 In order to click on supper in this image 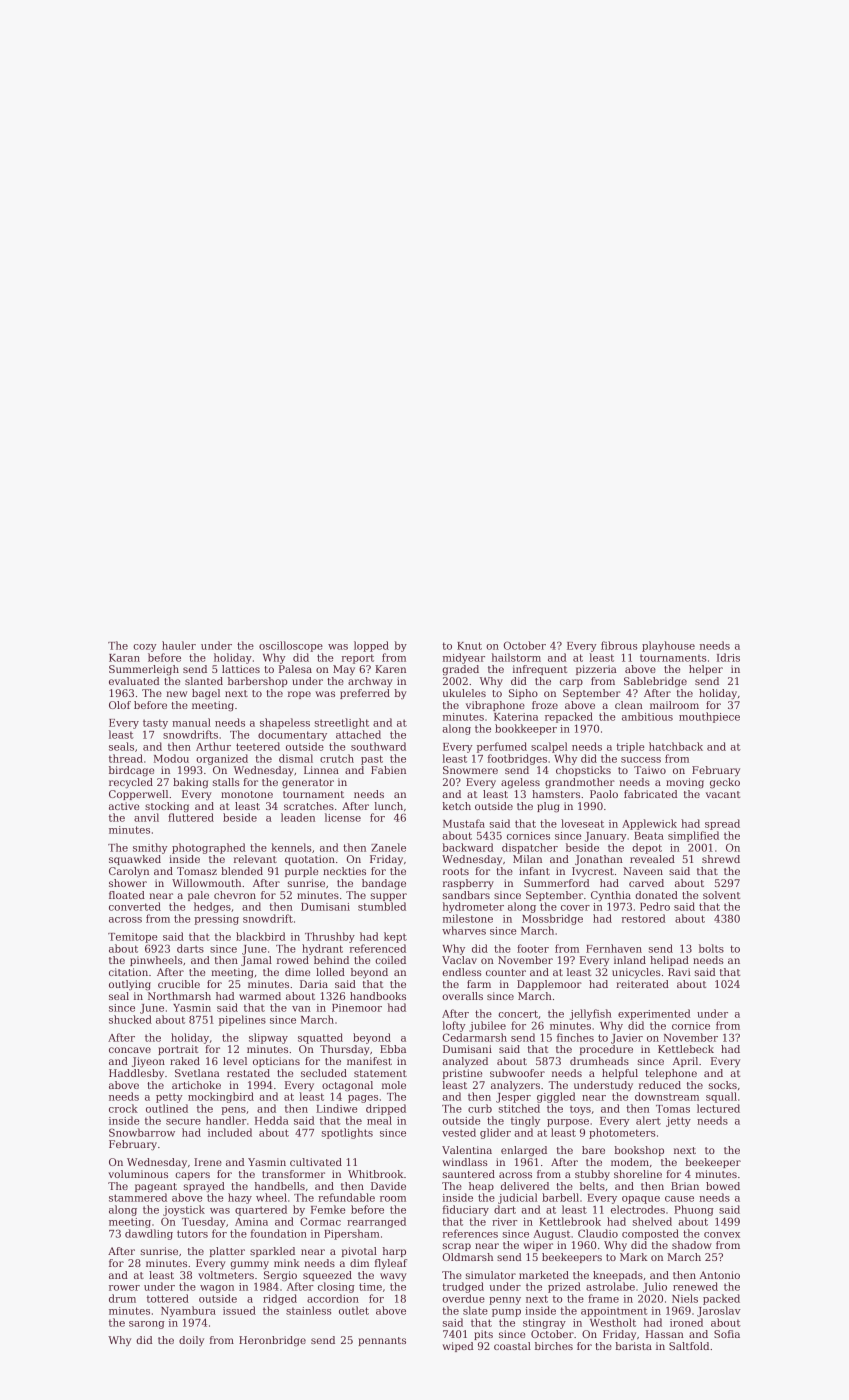, I will do `click(389, 897)`.
